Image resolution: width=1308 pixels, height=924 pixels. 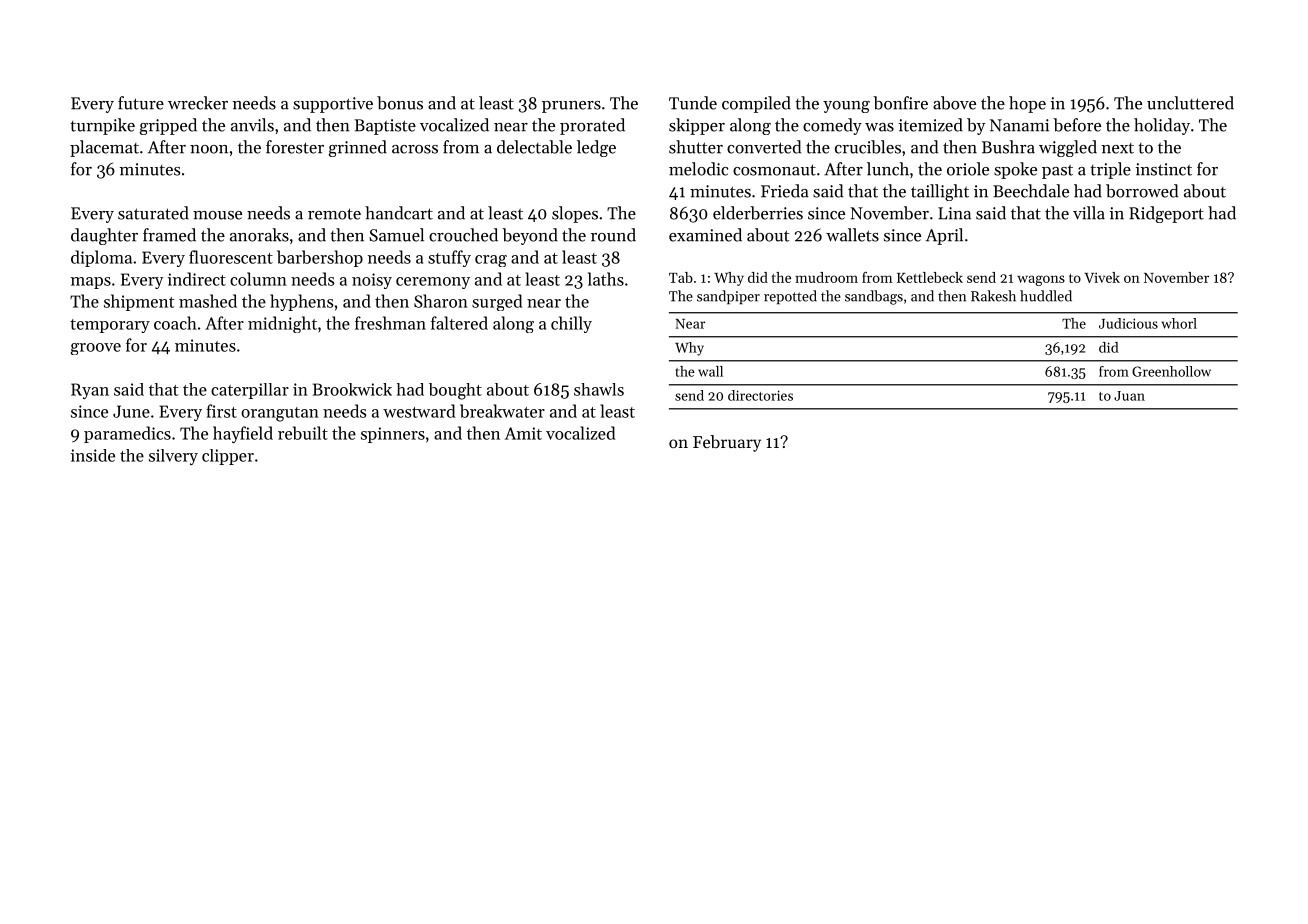 What do you see at coordinates (727, 443) in the image?
I see `February` at bounding box center [727, 443].
